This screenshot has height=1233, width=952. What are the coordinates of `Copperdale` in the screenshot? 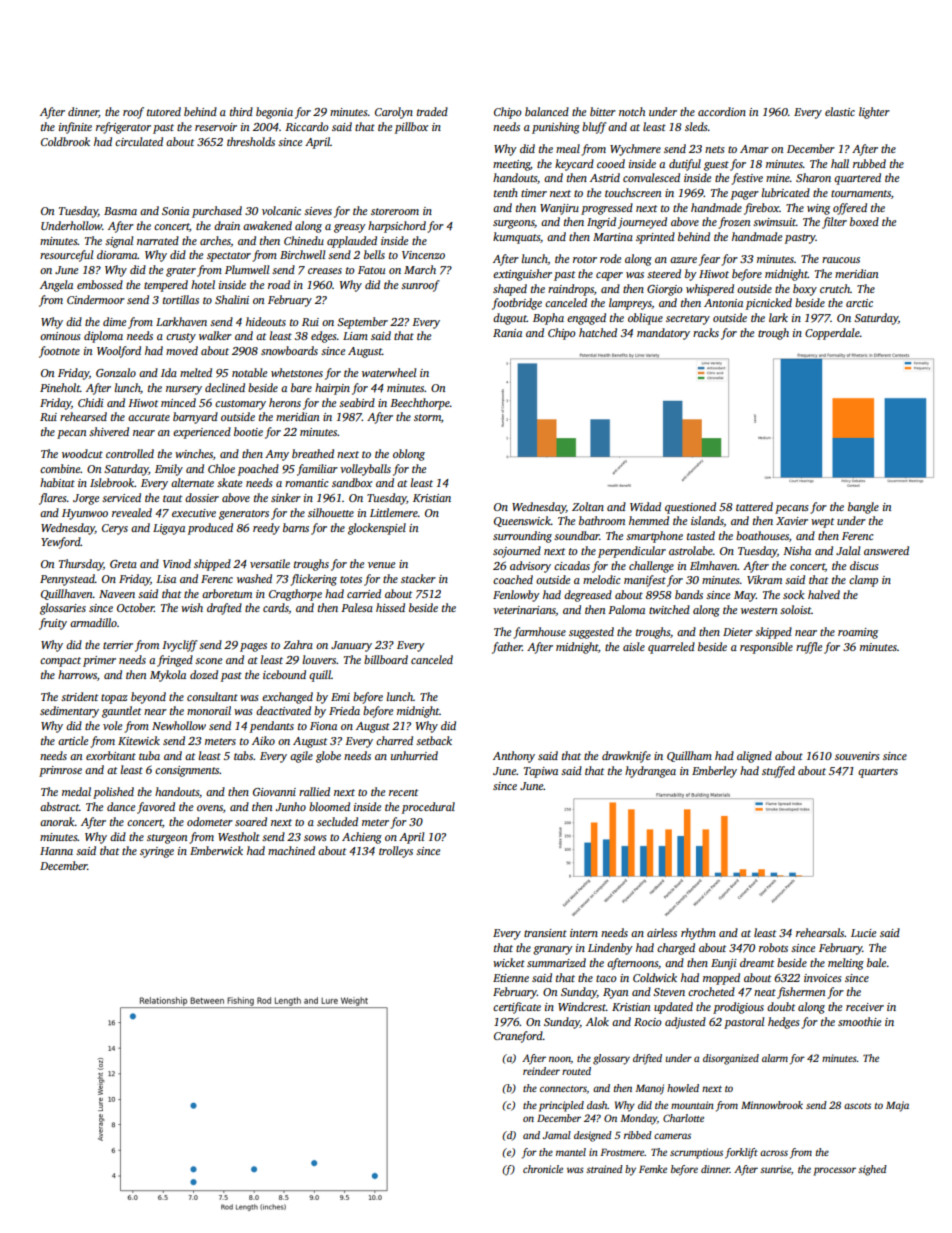 It's located at (832, 334).
